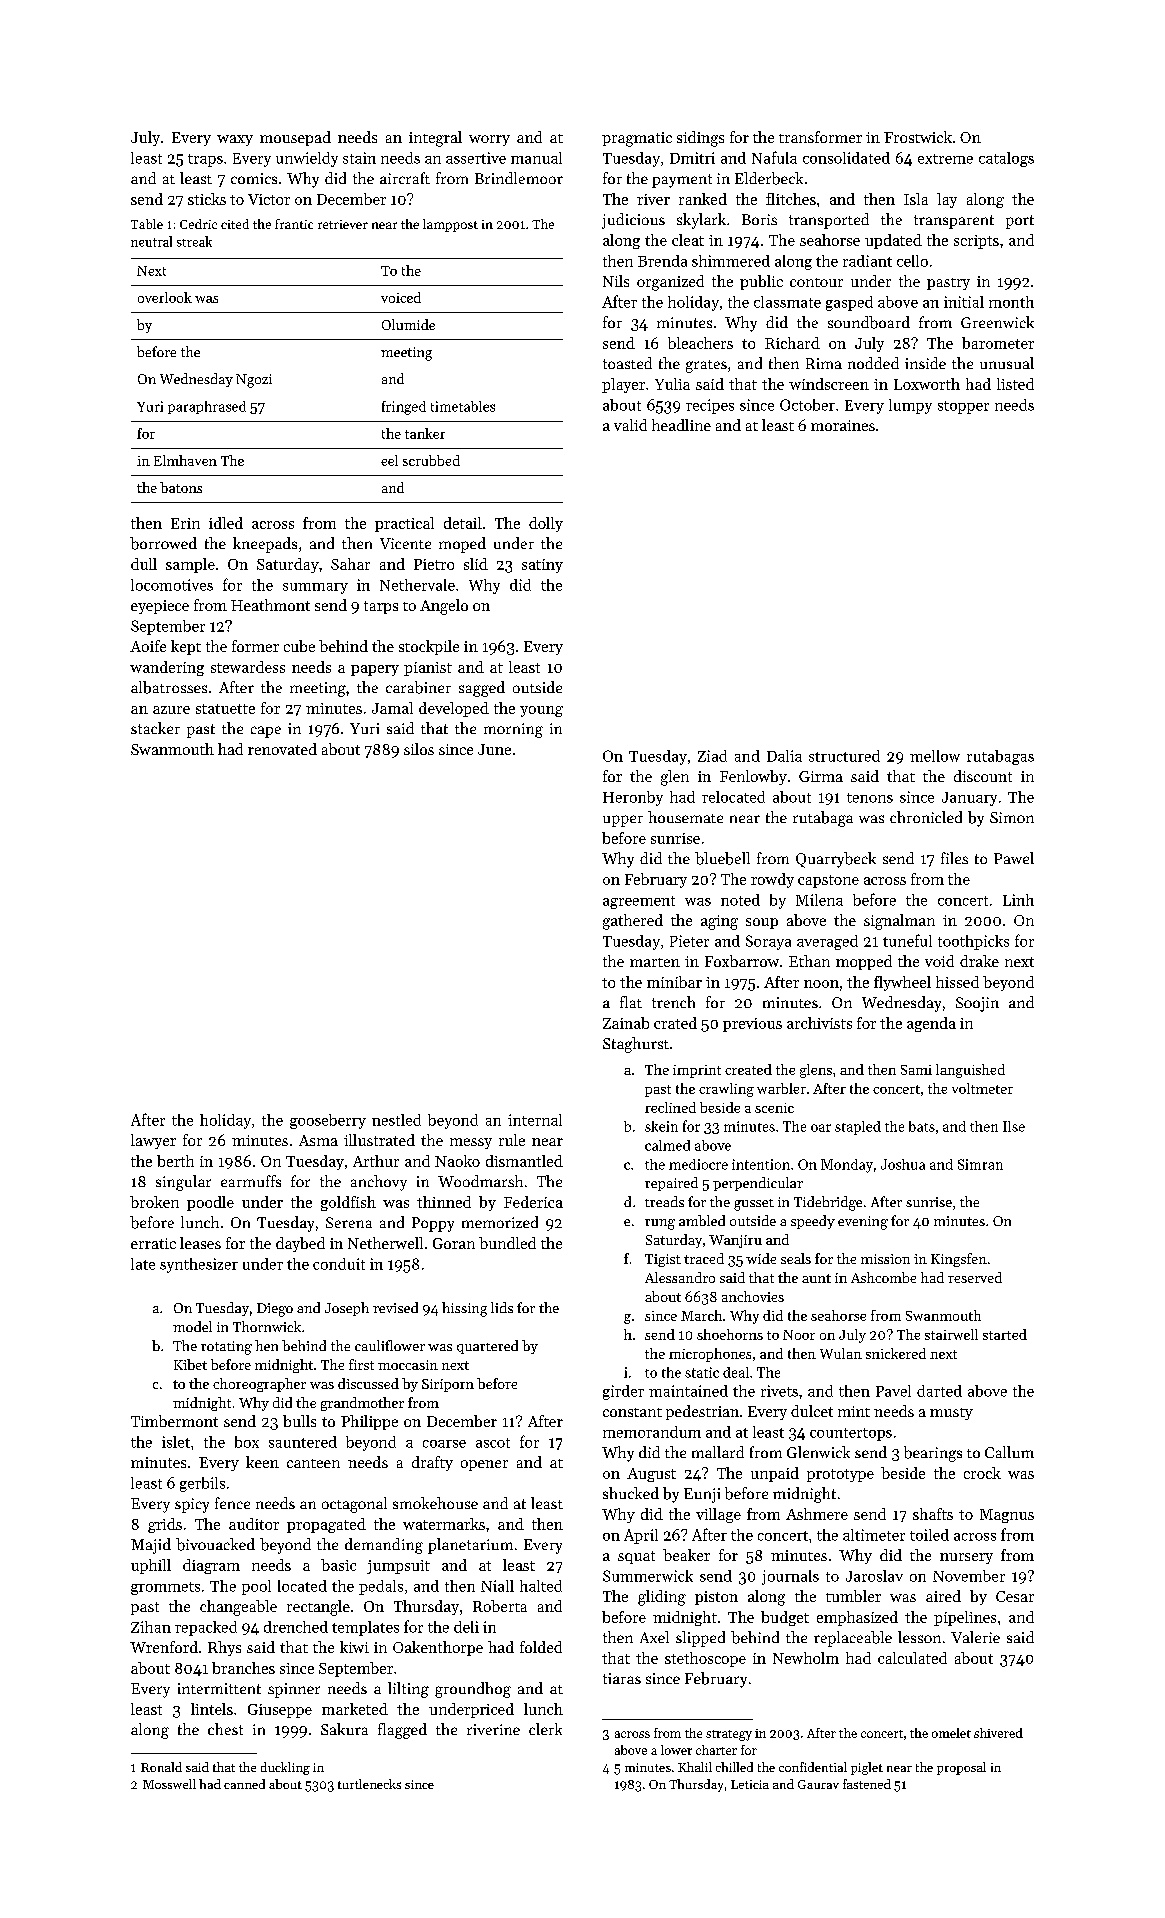 Image resolution: width=1165 pixels, height=1918 pixels. What do you see at coordinates (827, 942) in the screenshot?
I see `averaged` at bounding box center [827, 942].
